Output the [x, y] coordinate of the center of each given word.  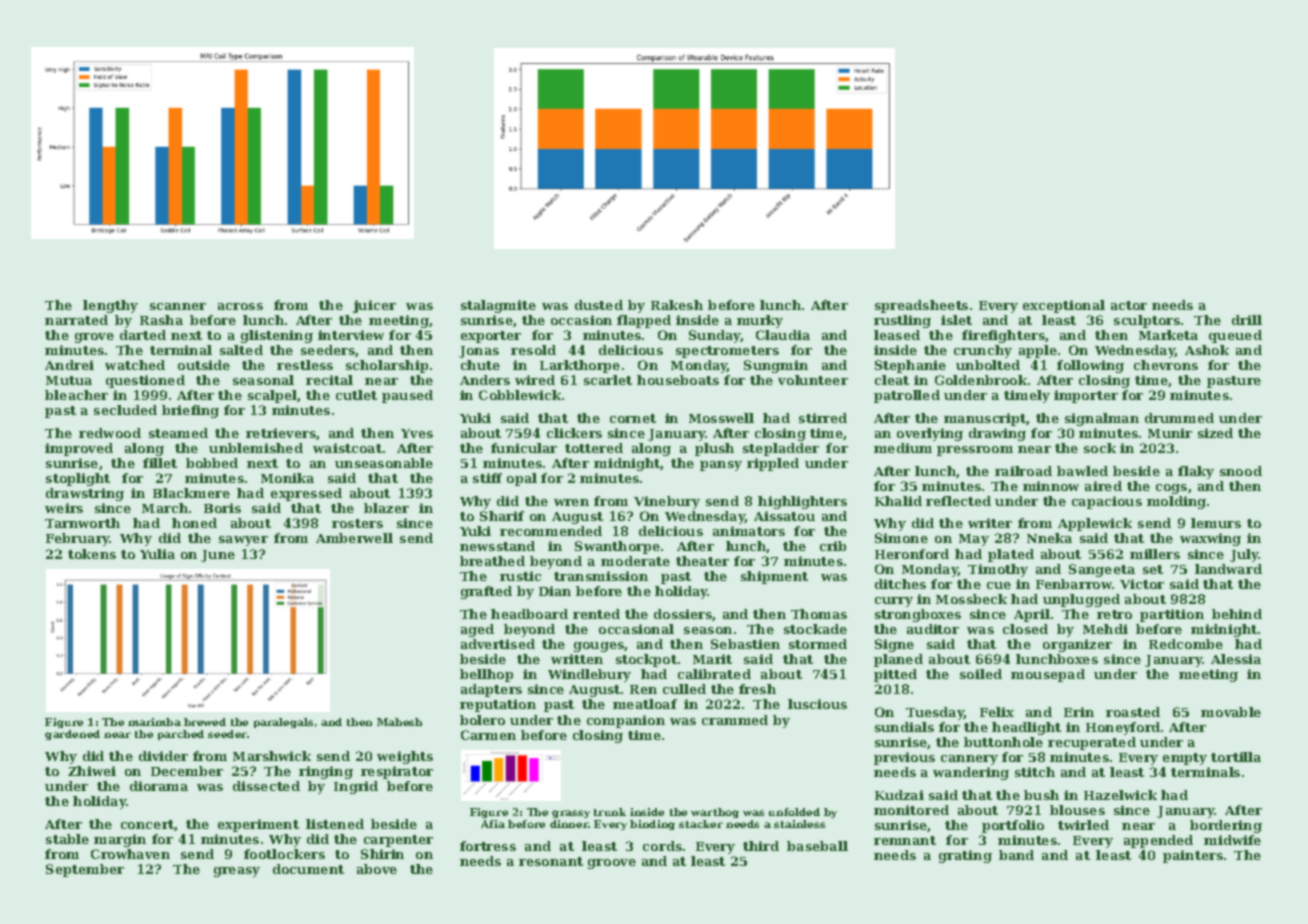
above [377, 869]
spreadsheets [921, 306]
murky [760, 321]
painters [1193, 856]
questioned [145, 381]
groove [612, 864]
